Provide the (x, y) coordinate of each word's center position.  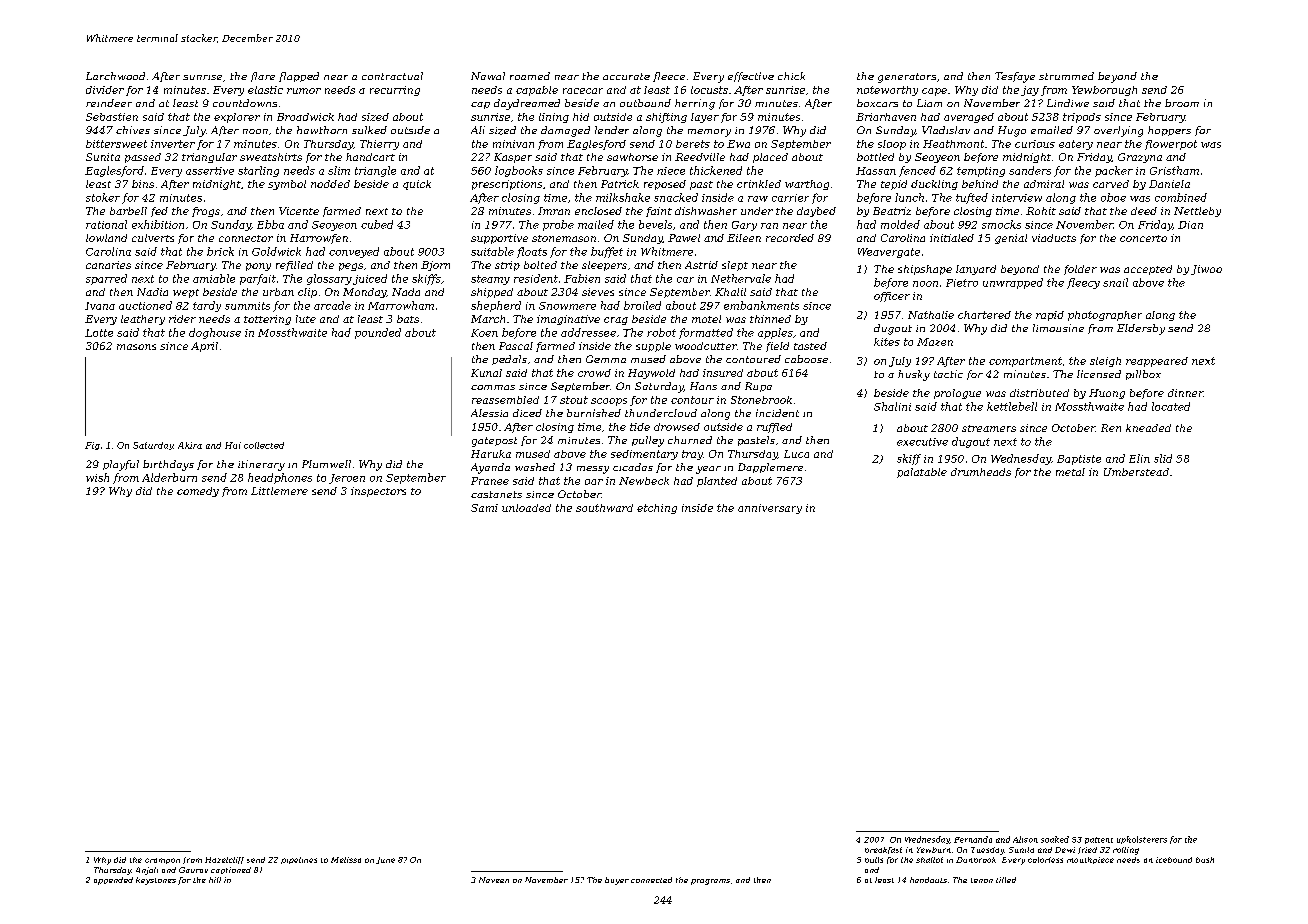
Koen (484, 333)
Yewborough (1104, 91)
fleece (669, 77)
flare (263, 77)
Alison (1025, 839)
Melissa (346, 860)
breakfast (883, 850)
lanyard (976, 270)
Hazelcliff (224, 860)
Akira (190, 445)
